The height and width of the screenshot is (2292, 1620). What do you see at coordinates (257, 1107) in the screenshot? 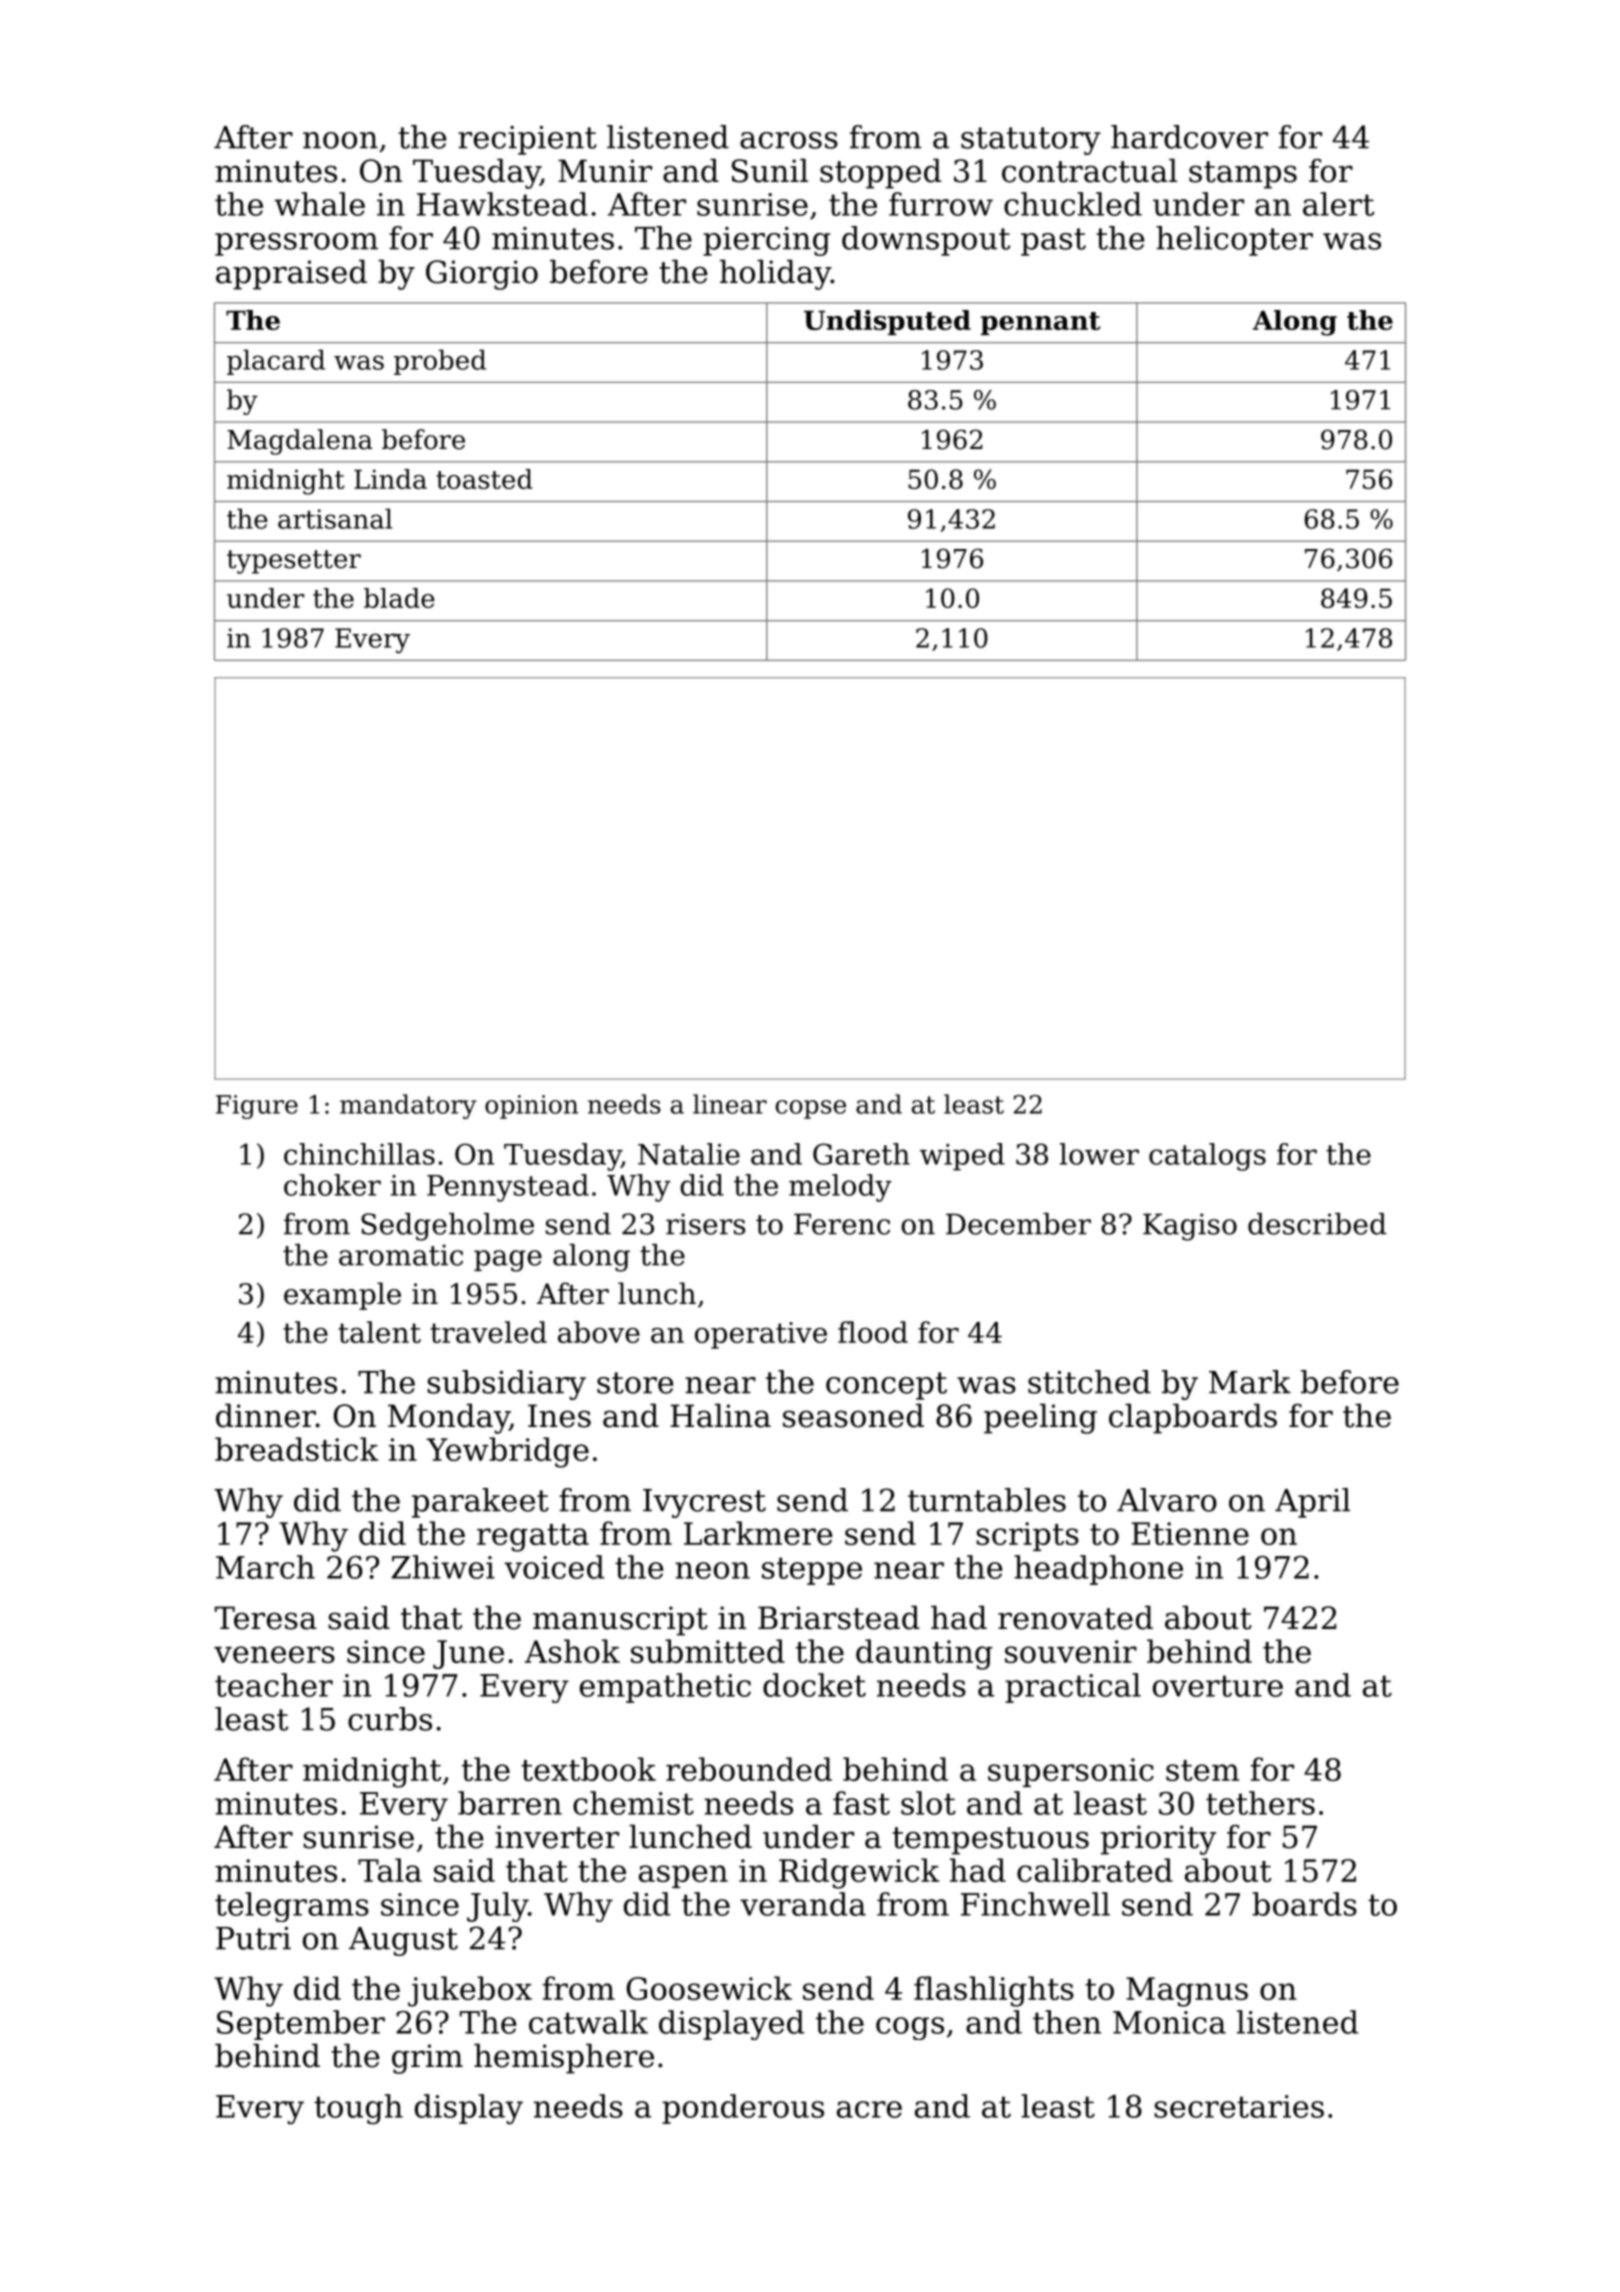
I see `Figure` at bounding box center [257, 1107].
